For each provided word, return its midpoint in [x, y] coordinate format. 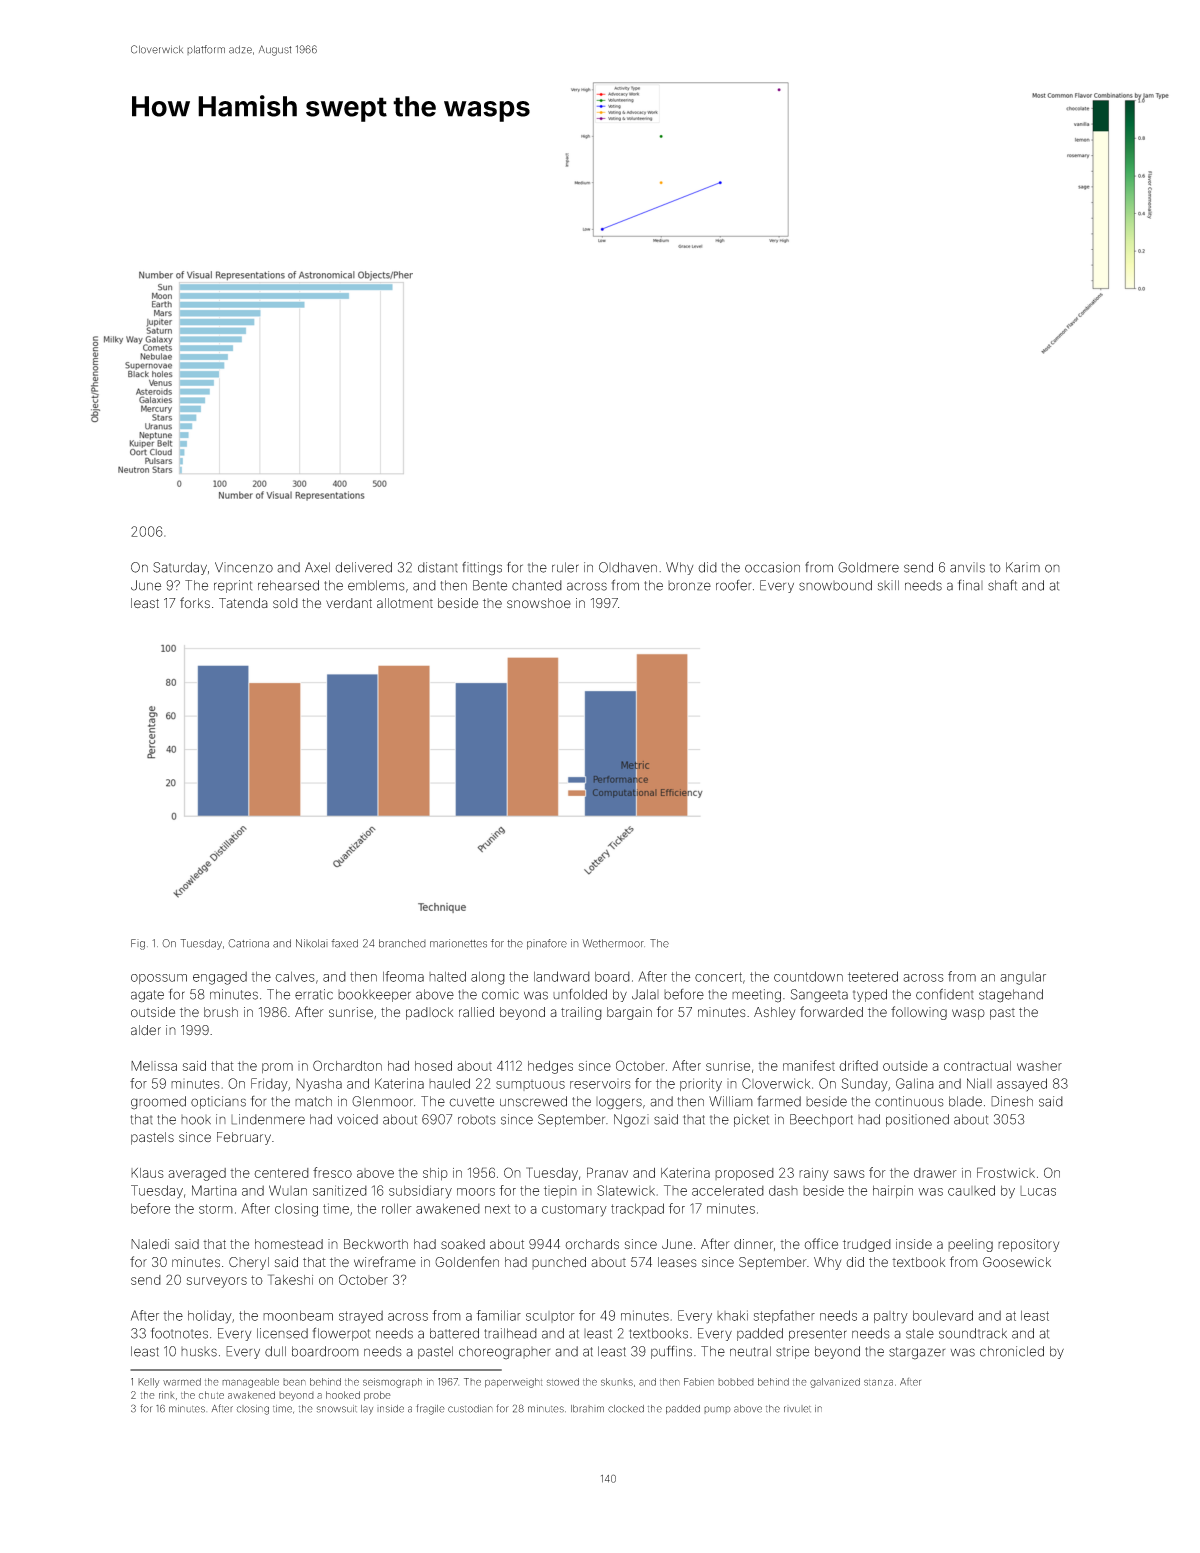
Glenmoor [382, 1101]
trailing [581, 1013]
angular [1023, 978]
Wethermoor [613, 943]
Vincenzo [244, 567]
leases [677, 1262]
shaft [1002, 585]
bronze [689, 586]
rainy [814, 1174]
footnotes [179, 1333]
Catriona [248, 943]
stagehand [1011, 996]
